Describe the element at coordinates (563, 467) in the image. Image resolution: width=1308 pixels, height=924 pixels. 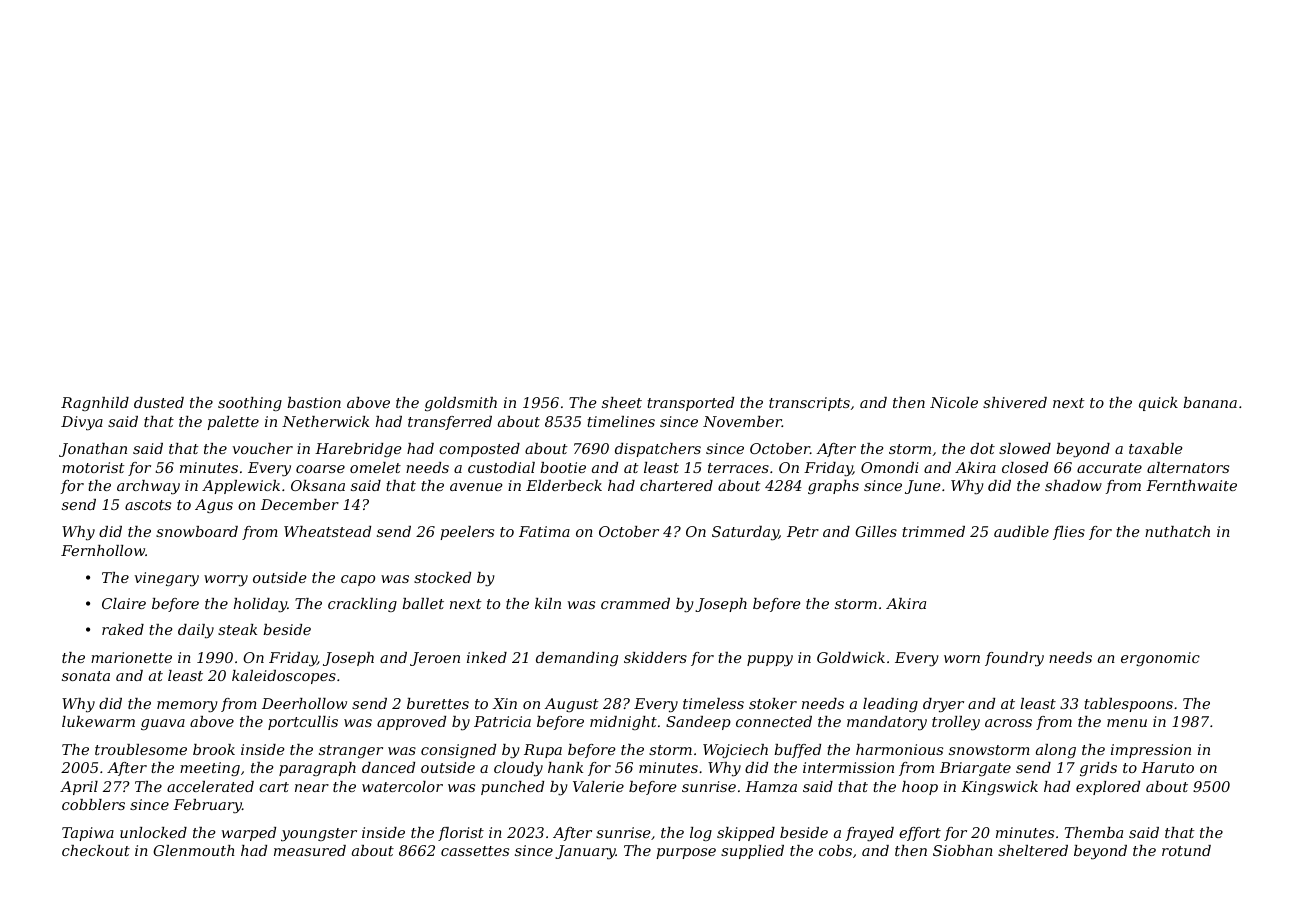
I see `bootie` at that location.
